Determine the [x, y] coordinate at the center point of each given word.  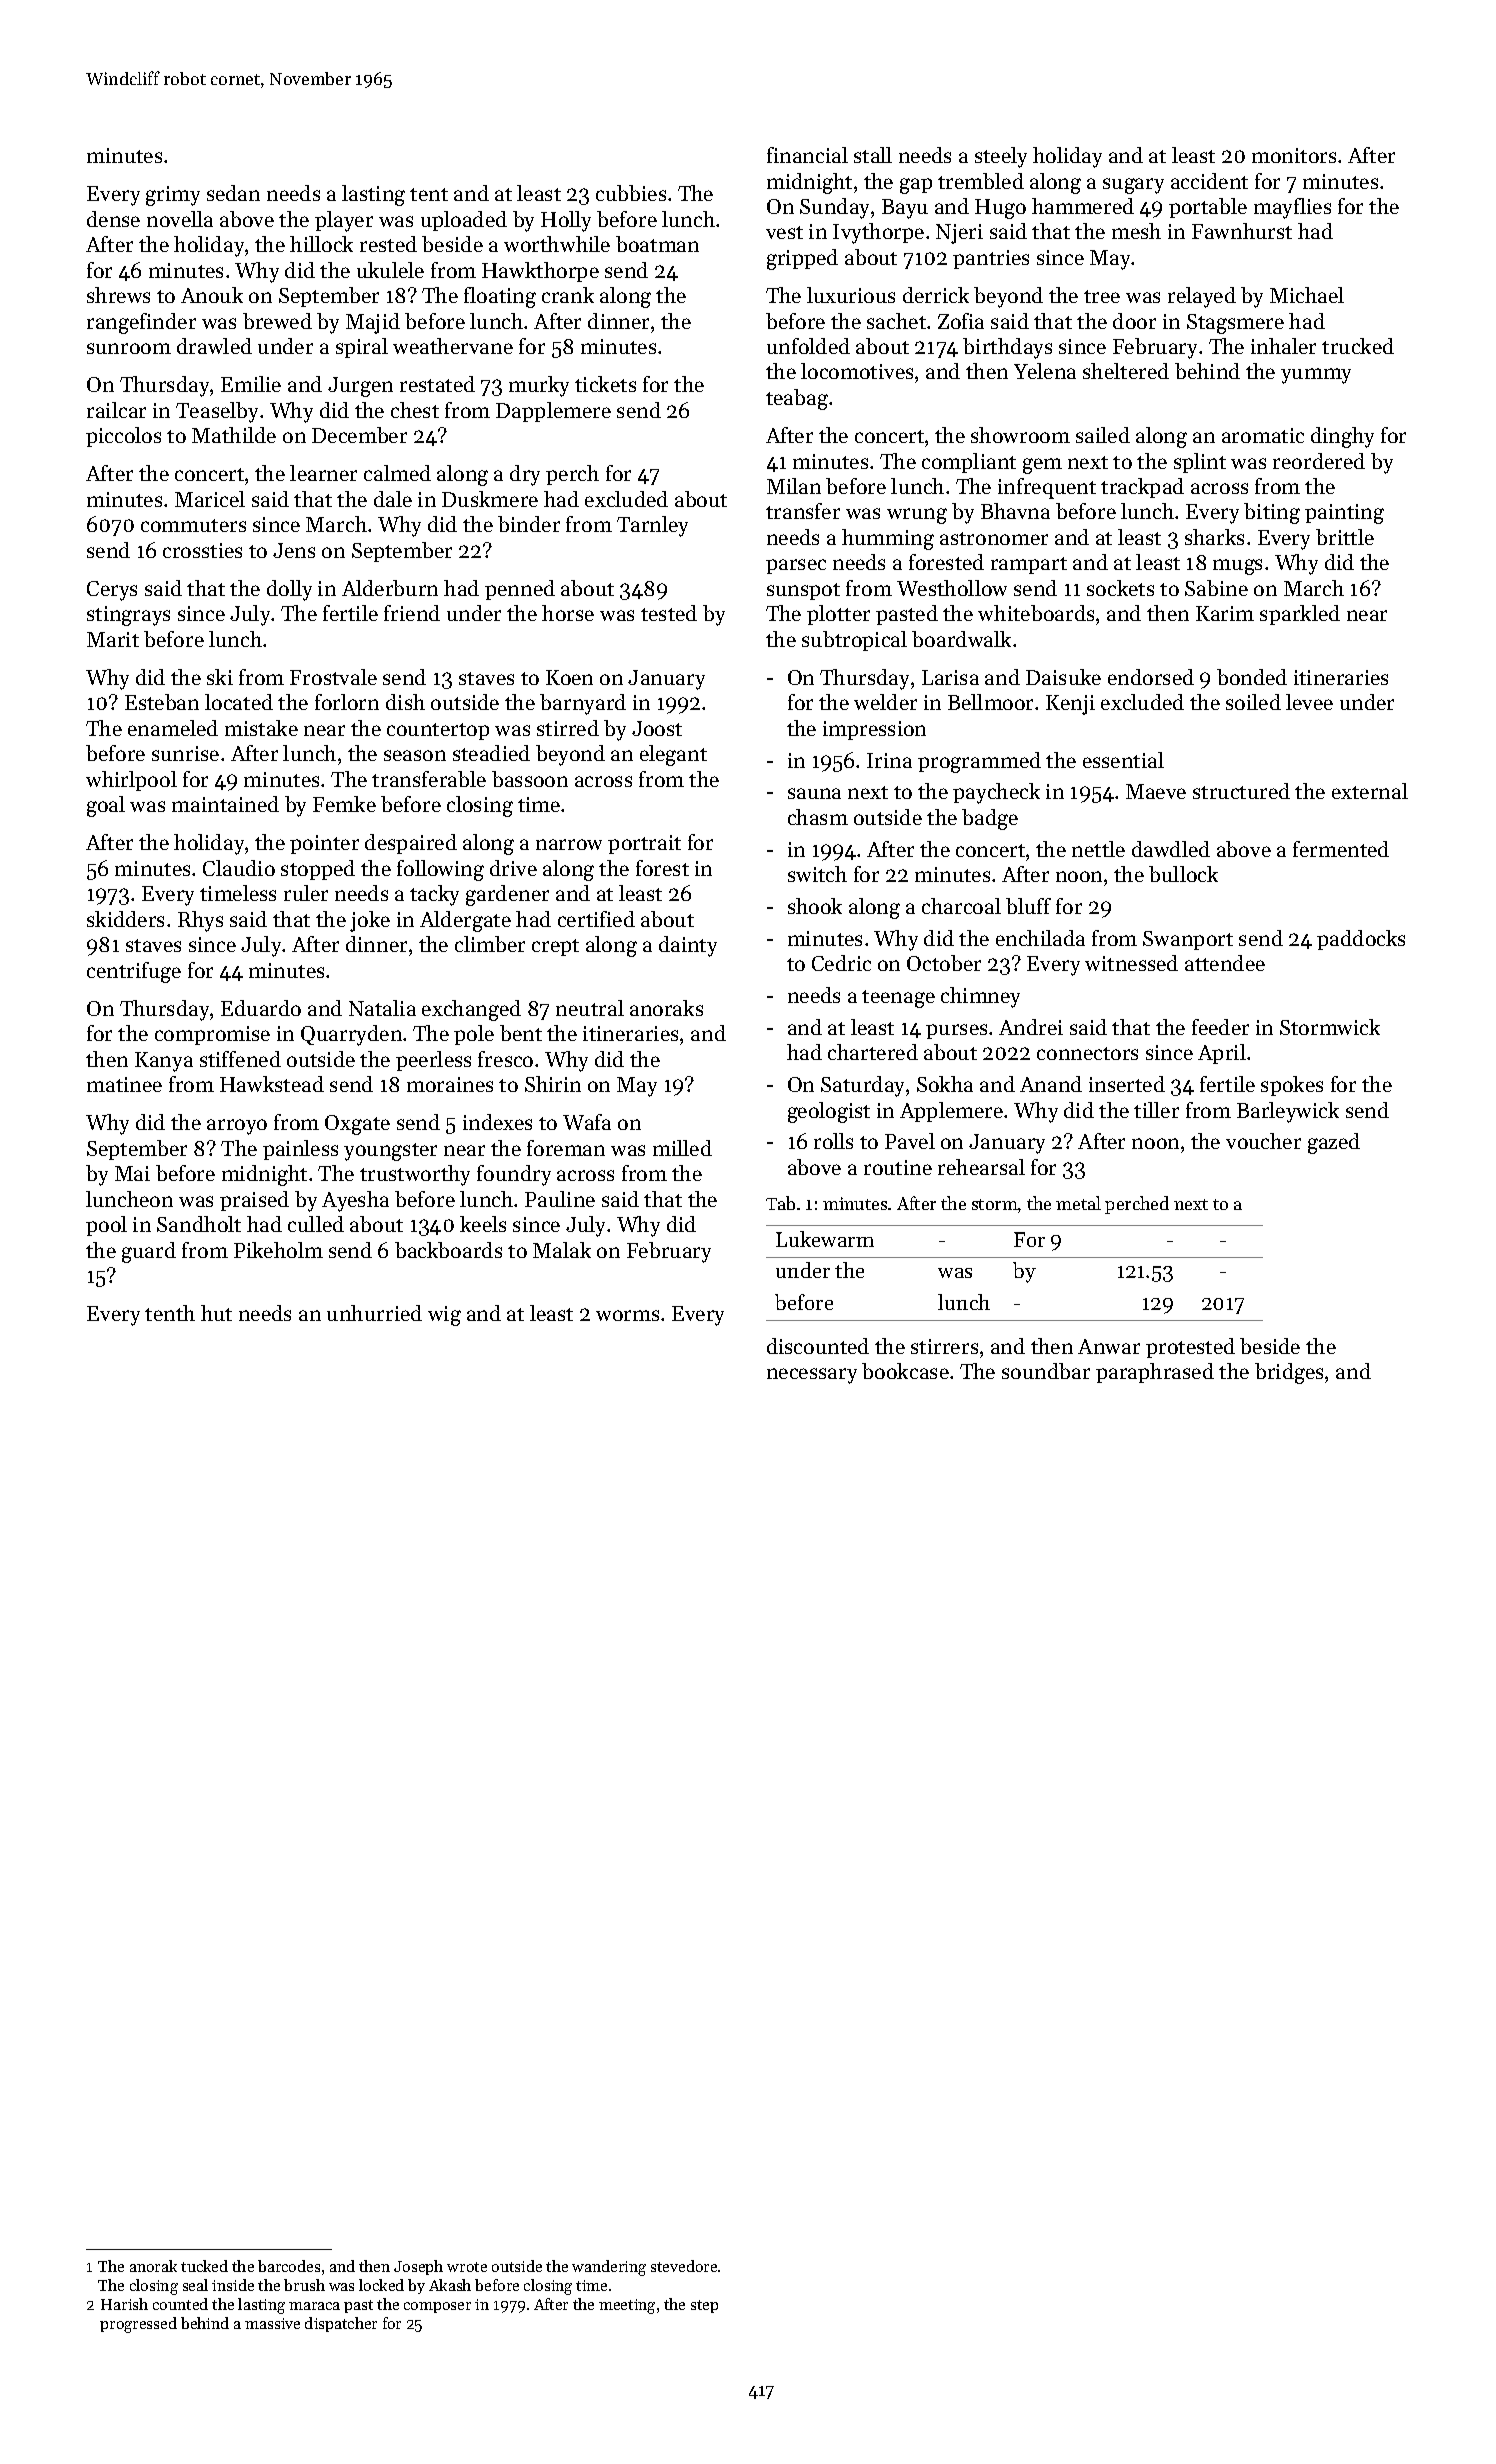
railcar [116, 410]
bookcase [905, 1371]
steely [1001, 157]
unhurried [374, 1313]
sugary [1133, 186]
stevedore [684, 2266]
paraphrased [1155, 1373]
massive [272, 2323]
